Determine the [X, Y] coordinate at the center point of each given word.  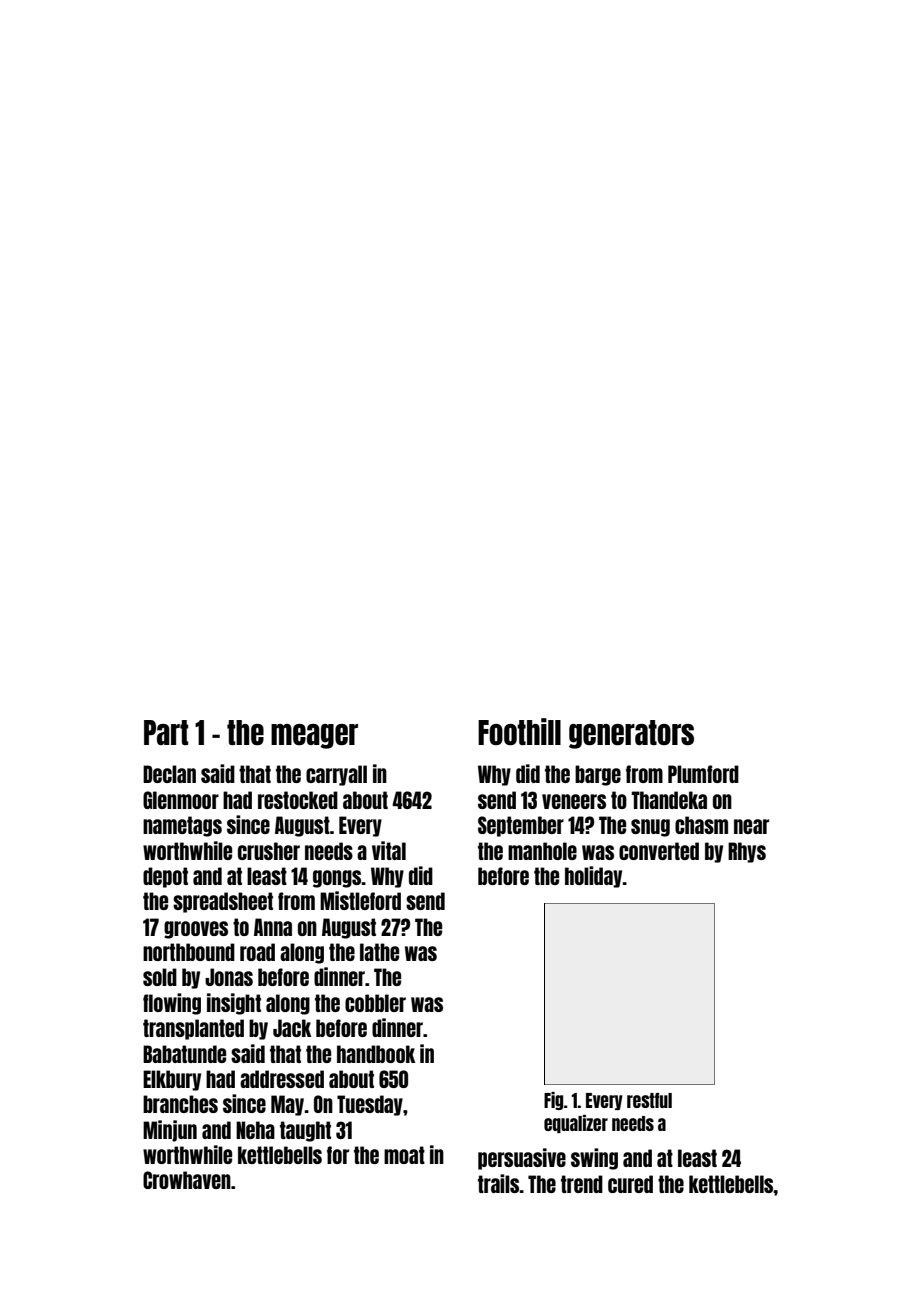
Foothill [519, 731]
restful [649, 1100]
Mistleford [360, 900]
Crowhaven [187, 1180]
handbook [376, 1054]
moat [404, 1155]
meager [314, 736]
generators [631, 734]
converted [659, 851]
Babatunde [184, 1054]
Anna [273, 927]
